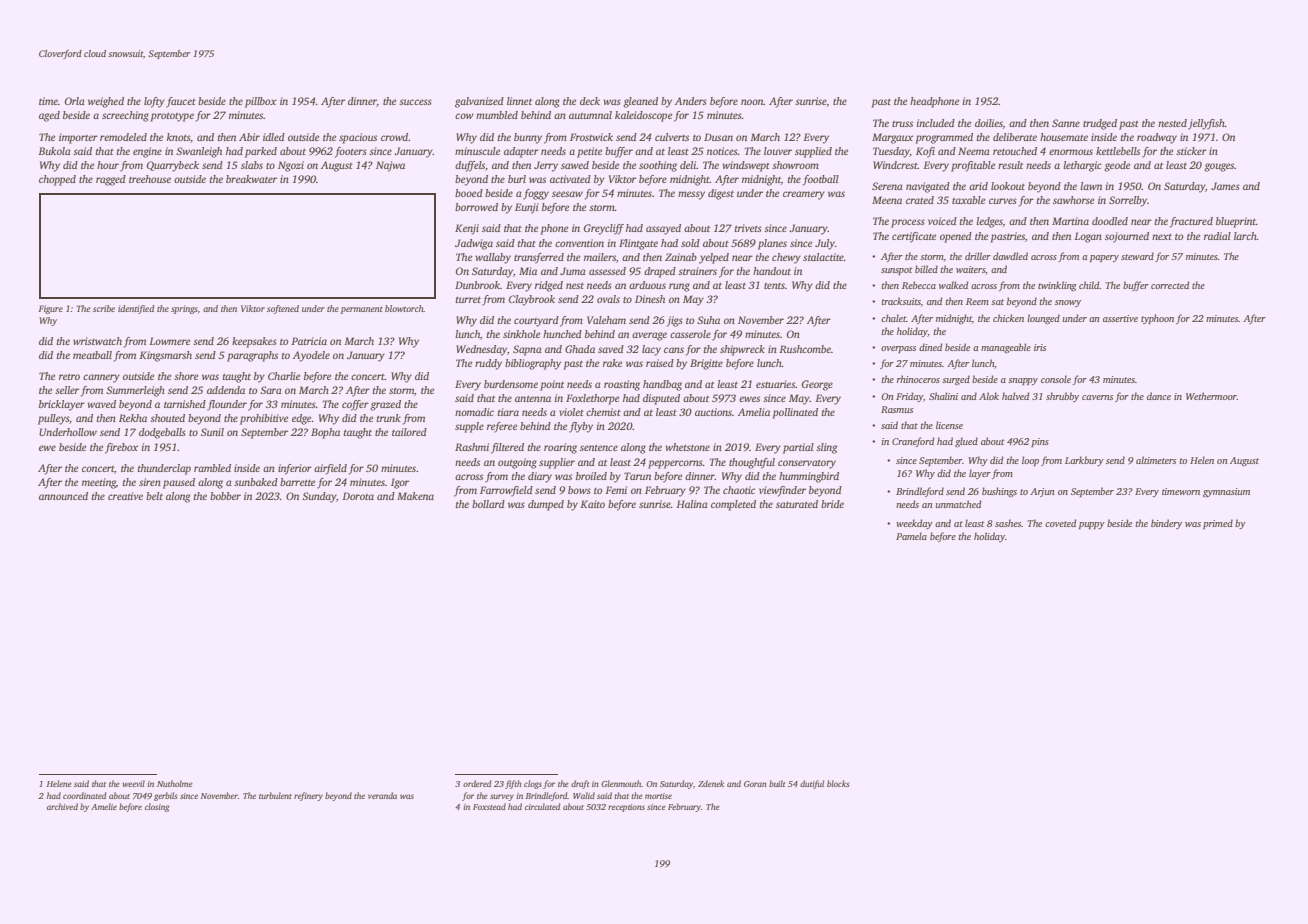 This screenshot has height=924, width=1308. What do you see at coordinates (1218, 524) in the screenshot?
I see `primed` at bounding box center [1218, 524].
